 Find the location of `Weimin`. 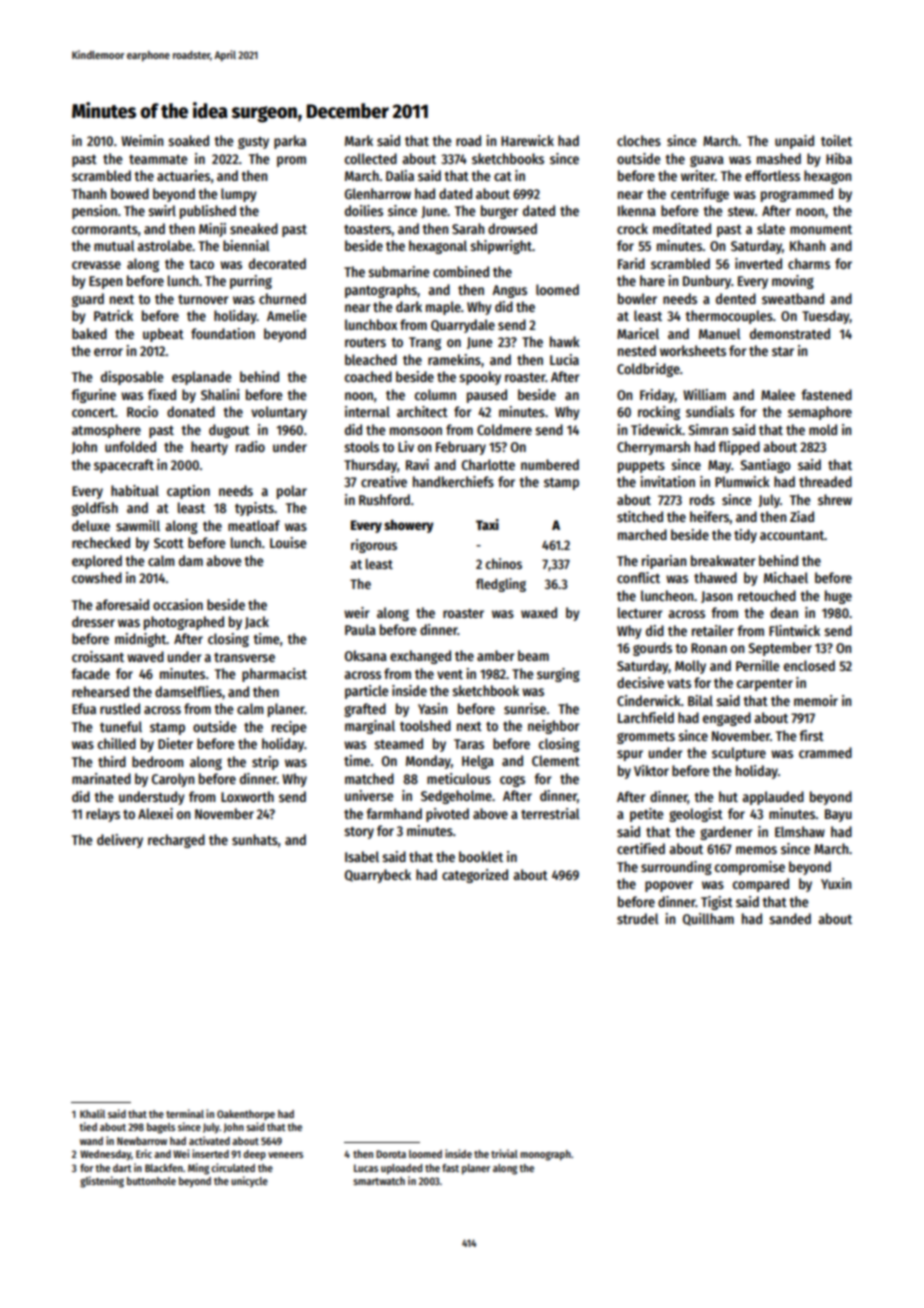

Weimin is located at coordinates (142, 140).
